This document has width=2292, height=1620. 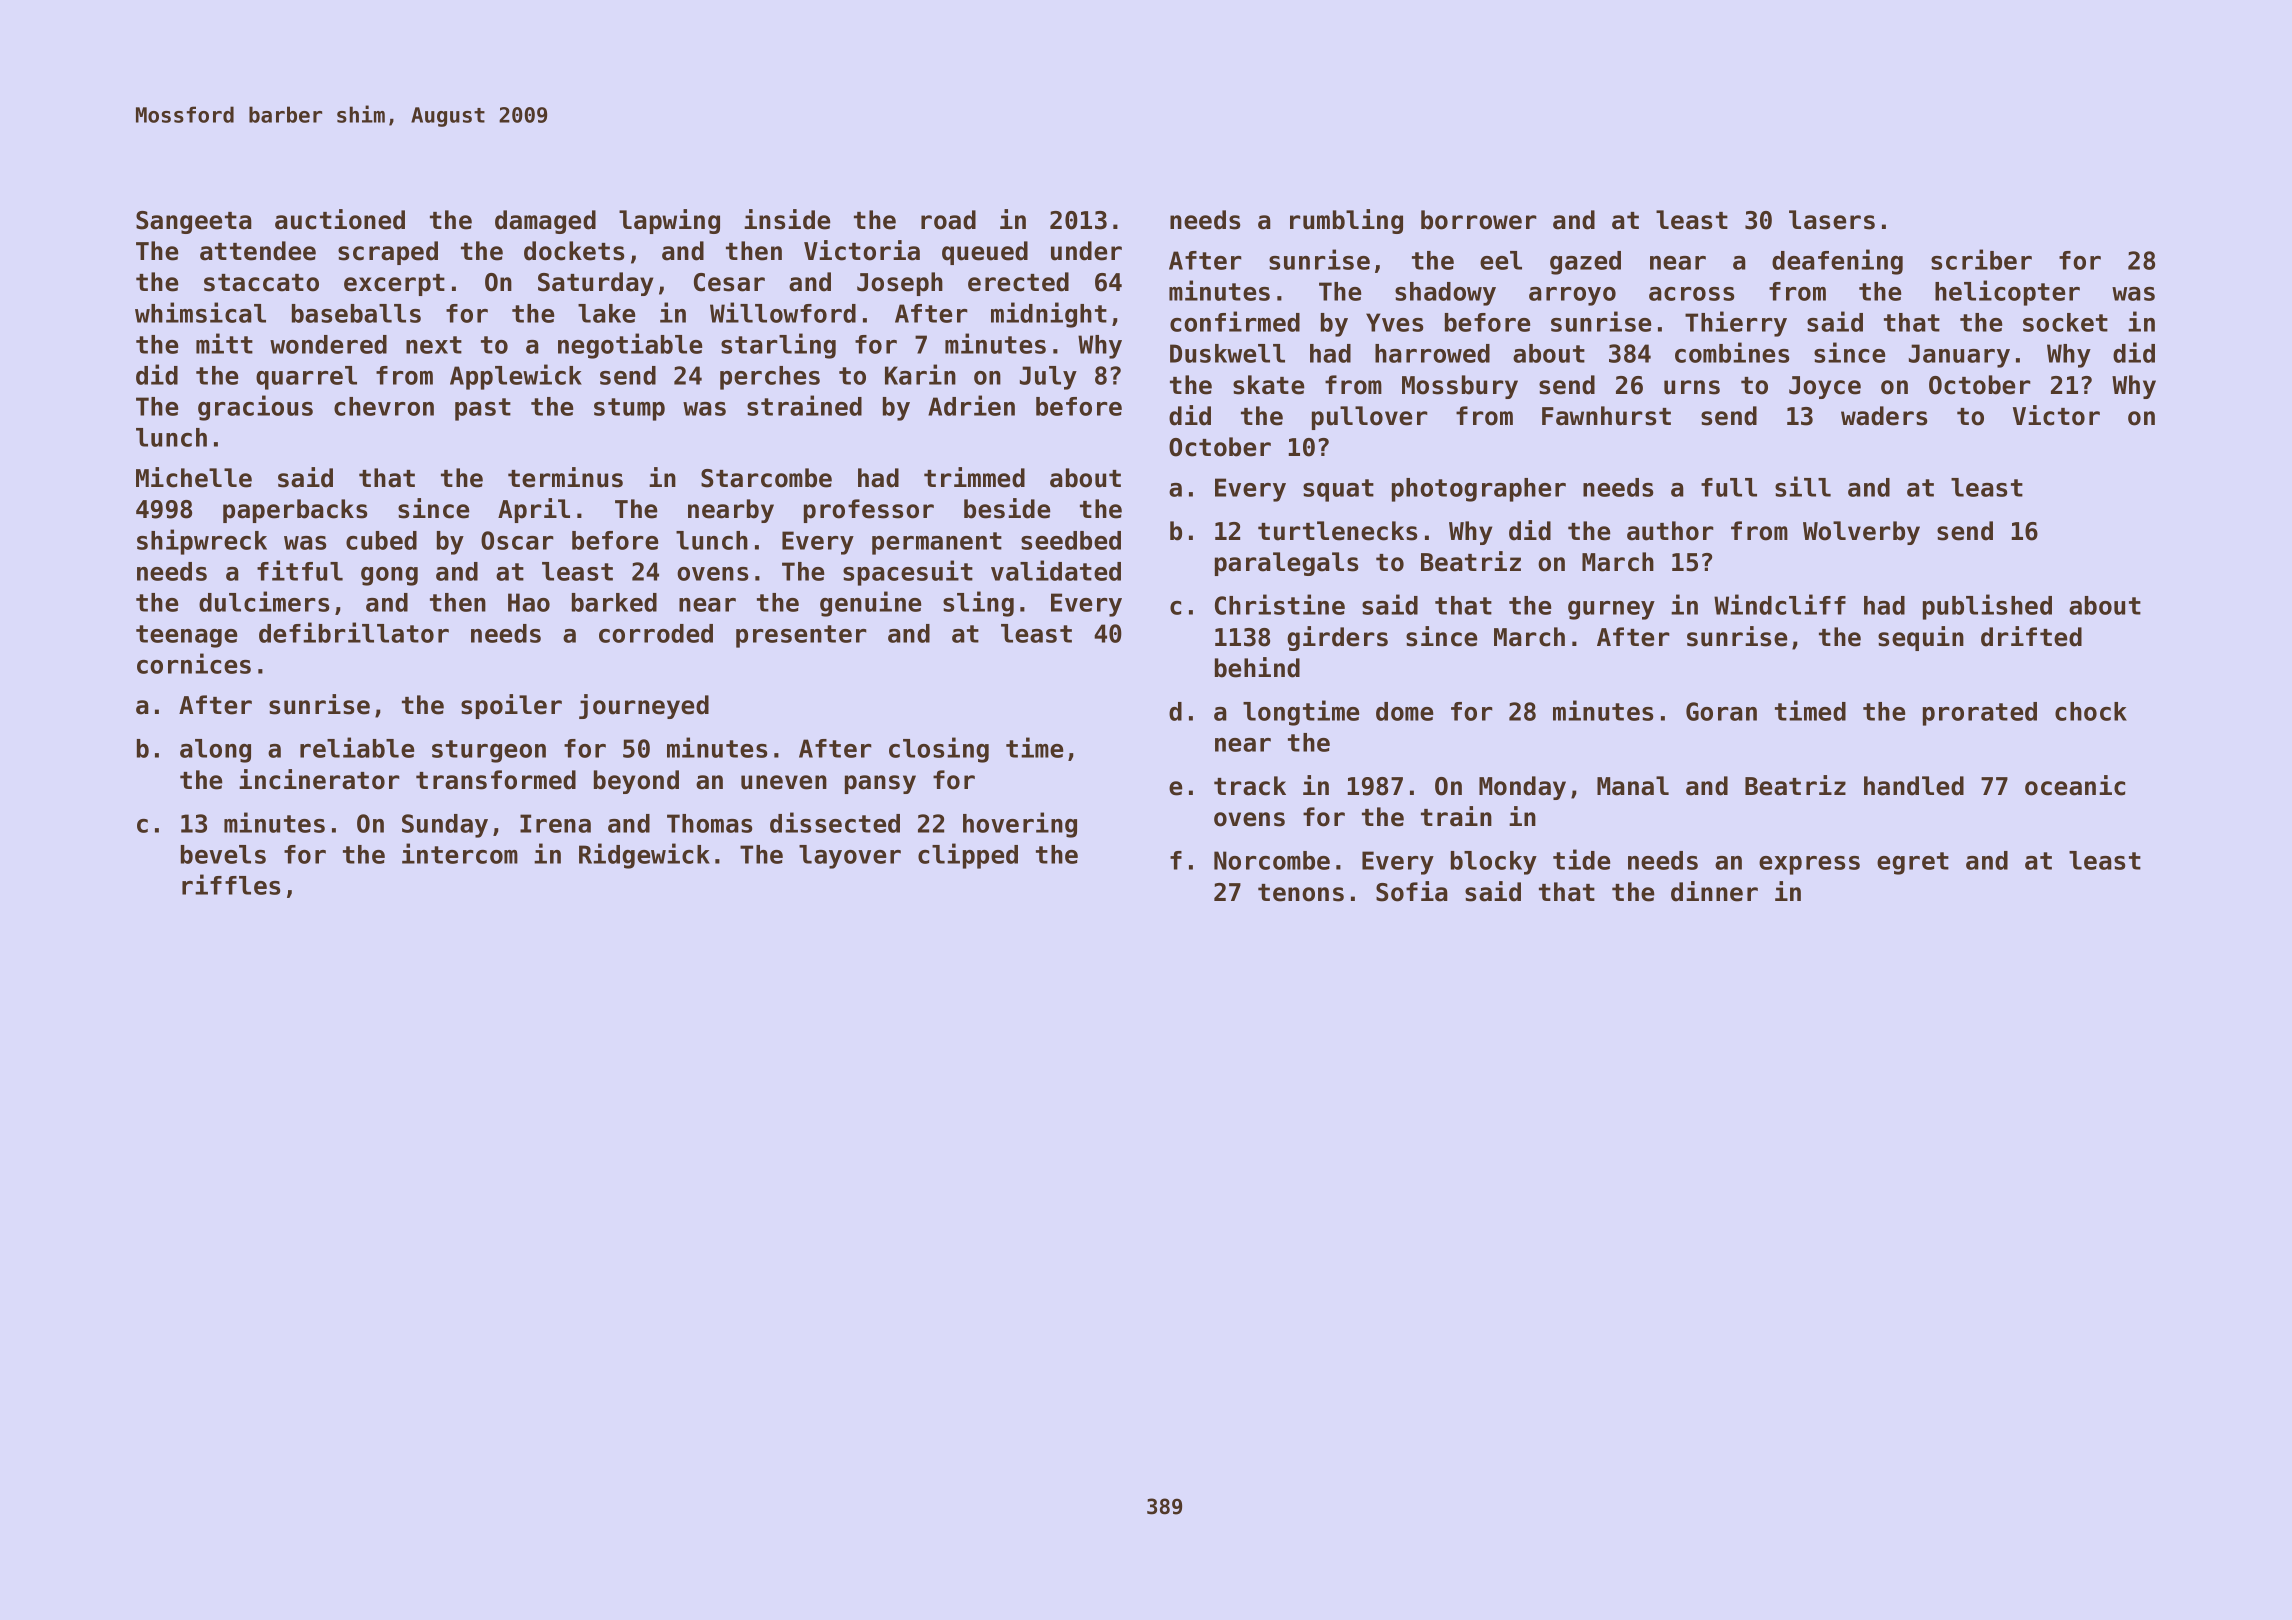 I want to click on dulcimers, so click(x=264, y=601).
